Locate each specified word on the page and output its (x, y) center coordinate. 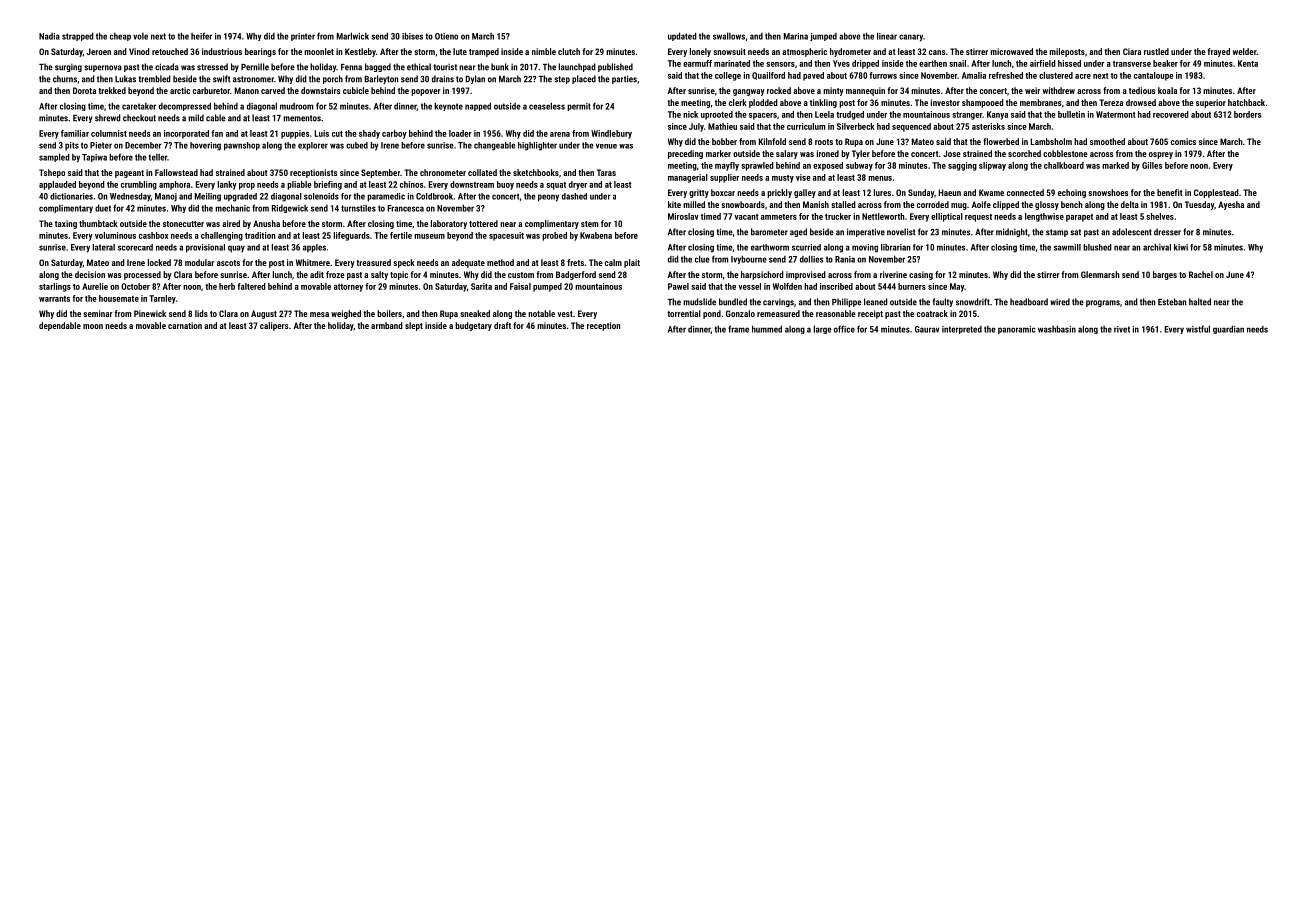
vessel (750, 286)
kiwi (1181, 247)
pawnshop (242, 146)
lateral (104, 247)
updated (682, 36)
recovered (1171, 114)
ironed (828, 153)
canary (911, 38)
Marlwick (353, 36)
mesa (319, 314)
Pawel (678, 286)
